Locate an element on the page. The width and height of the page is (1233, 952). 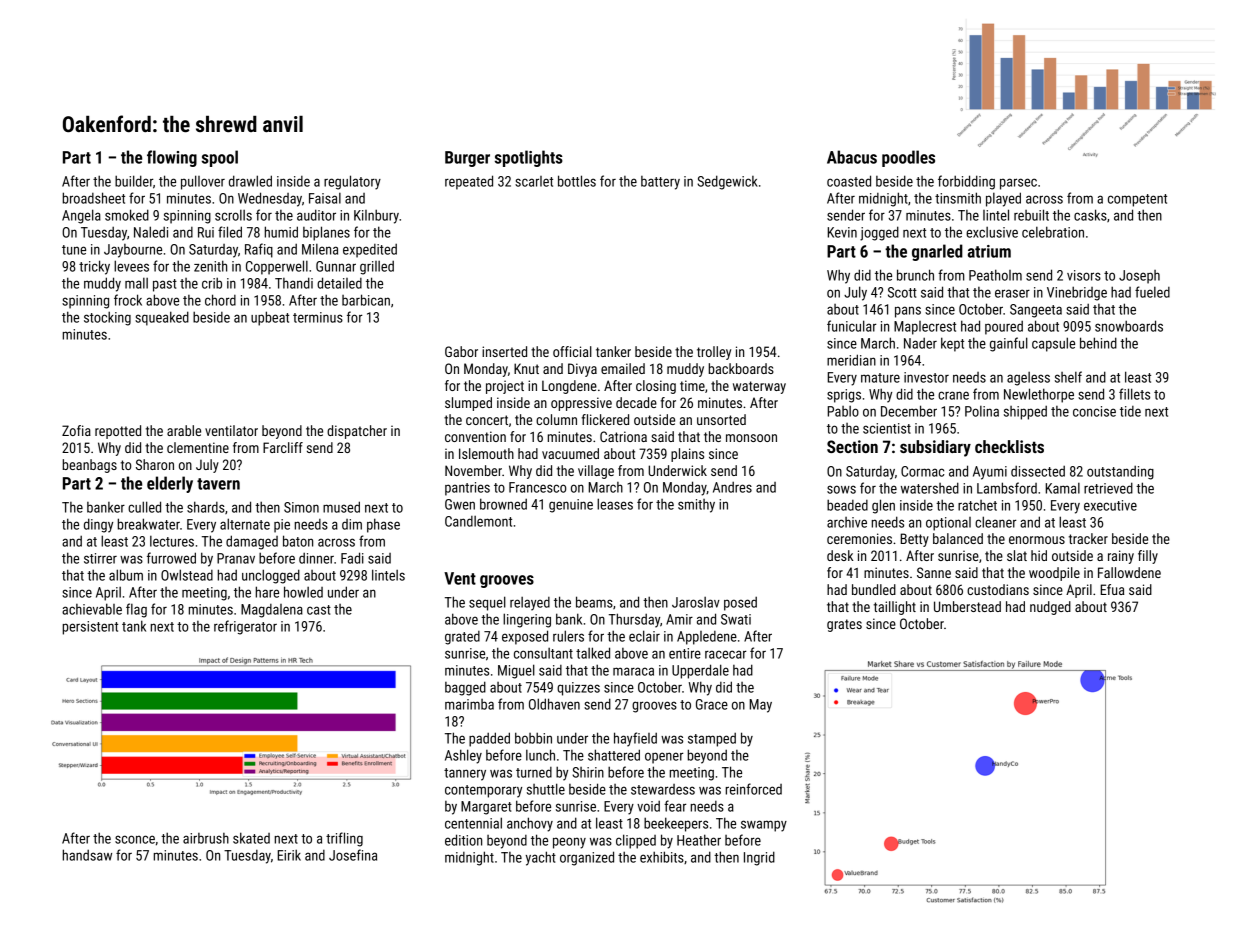
racecar is located at coordinates (726, 654).
